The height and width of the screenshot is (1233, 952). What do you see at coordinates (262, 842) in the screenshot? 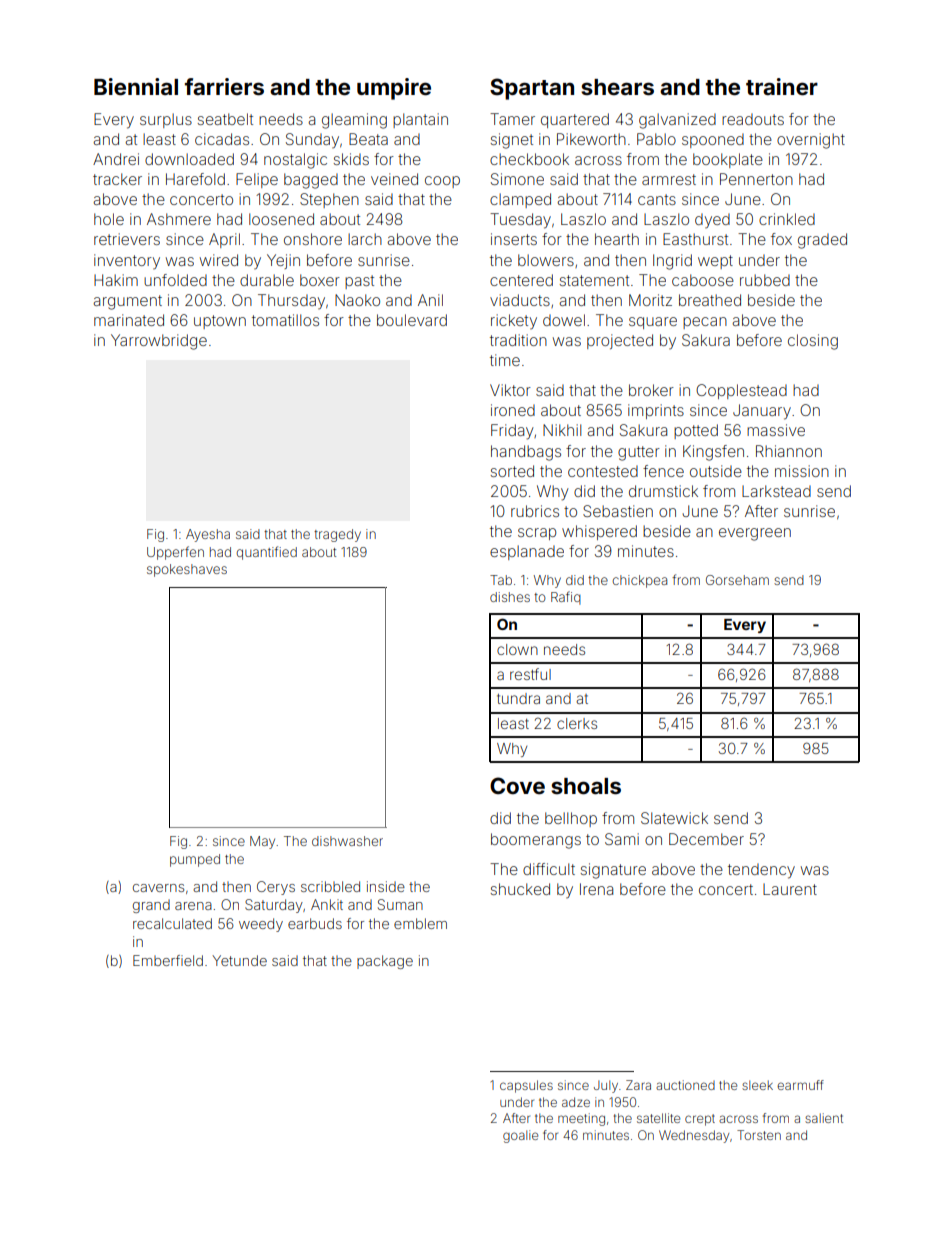
I see `May` at bounding box center [262, 842].
